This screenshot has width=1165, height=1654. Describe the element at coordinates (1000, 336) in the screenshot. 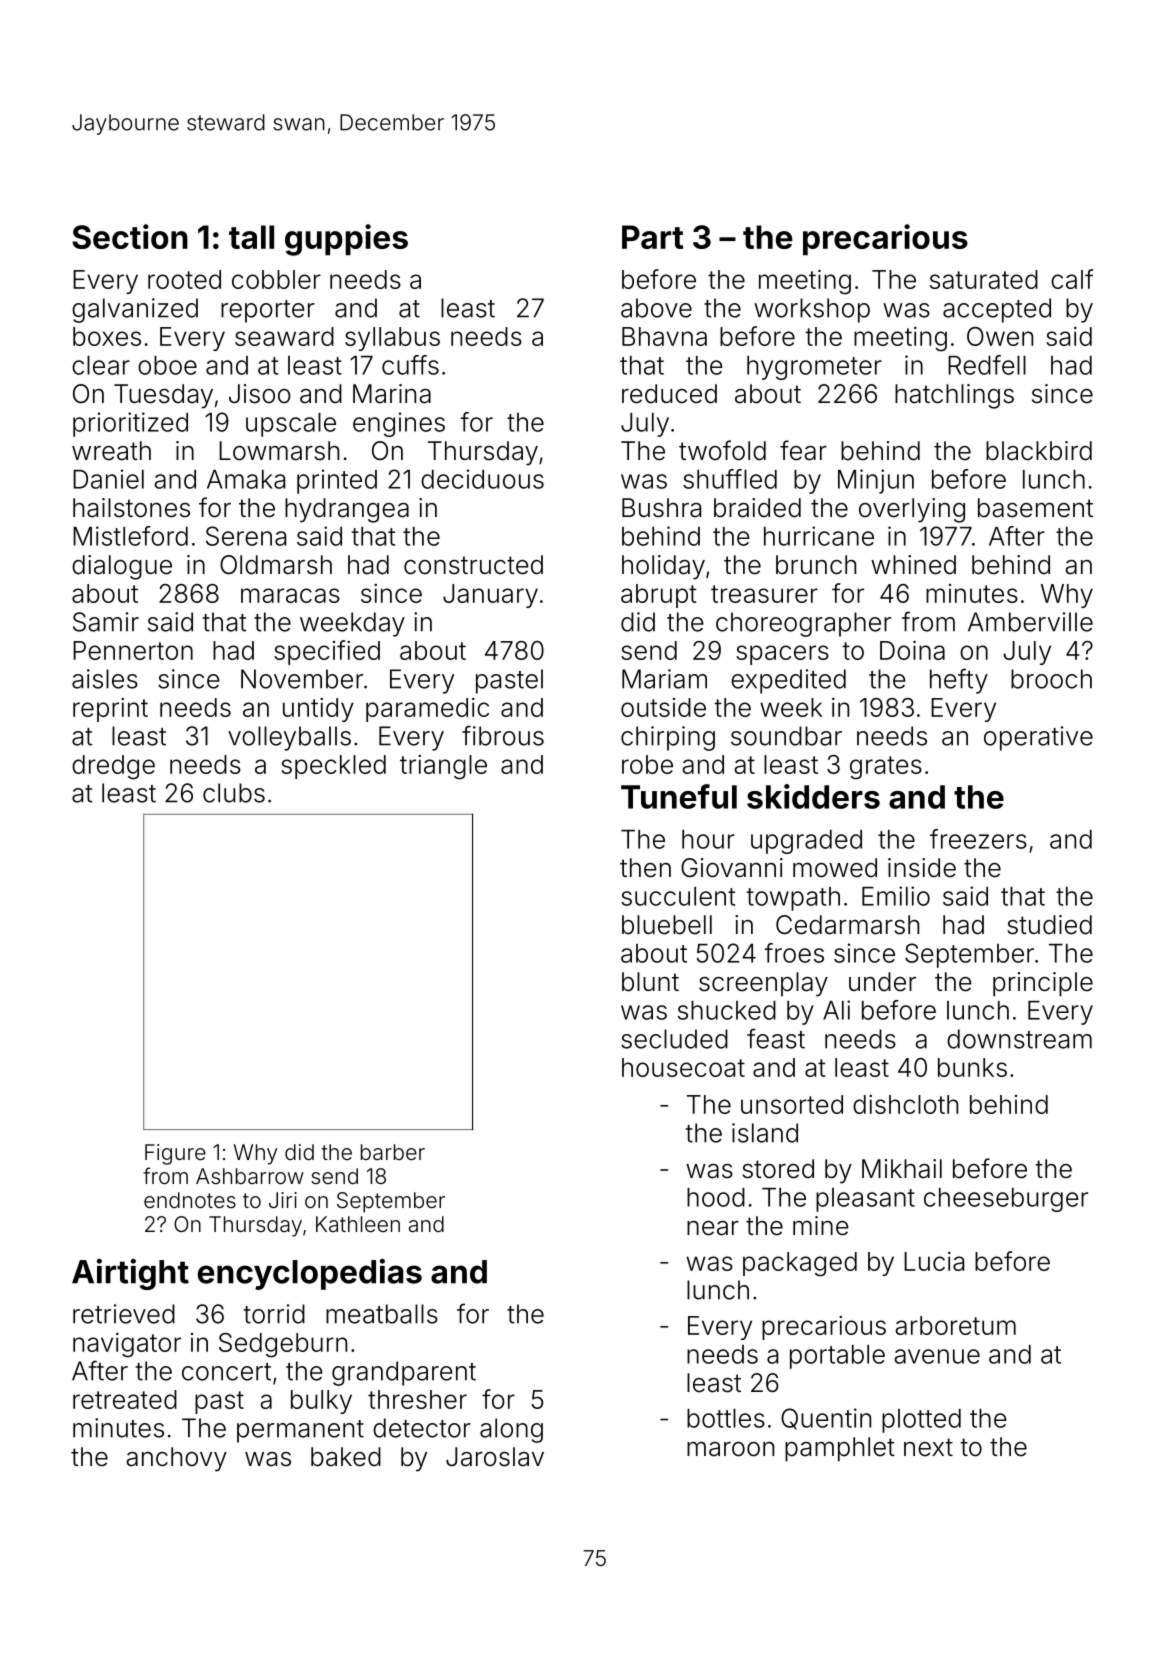

I see `Owen` at that location.
